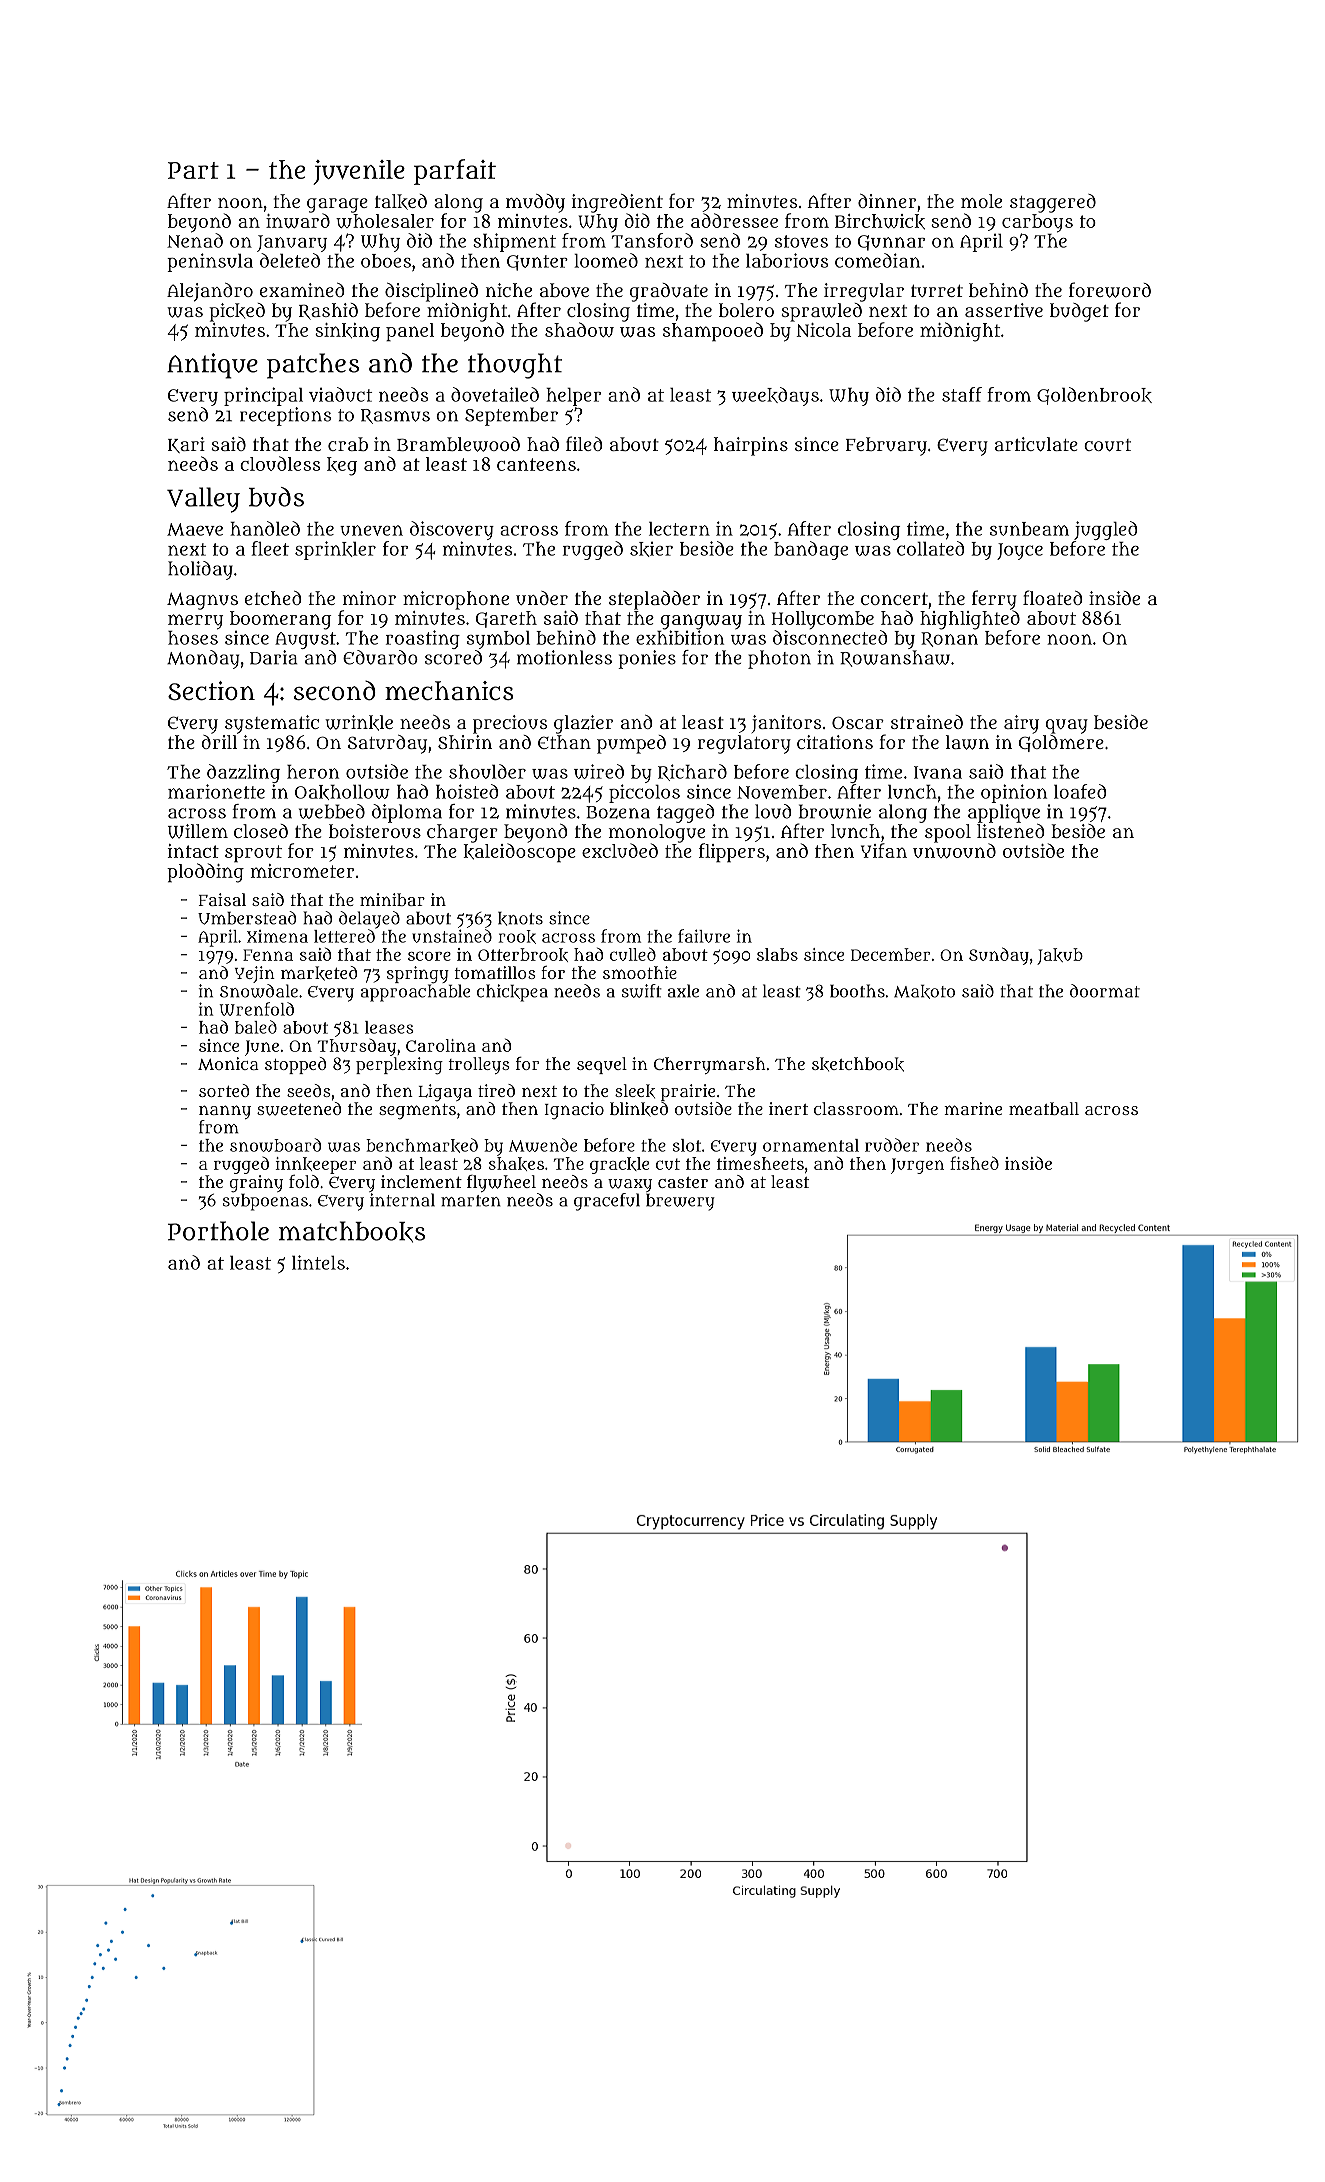  Describe the element at coordinates (195, 529) in the screenshot. I see `Maeve` at that location.
